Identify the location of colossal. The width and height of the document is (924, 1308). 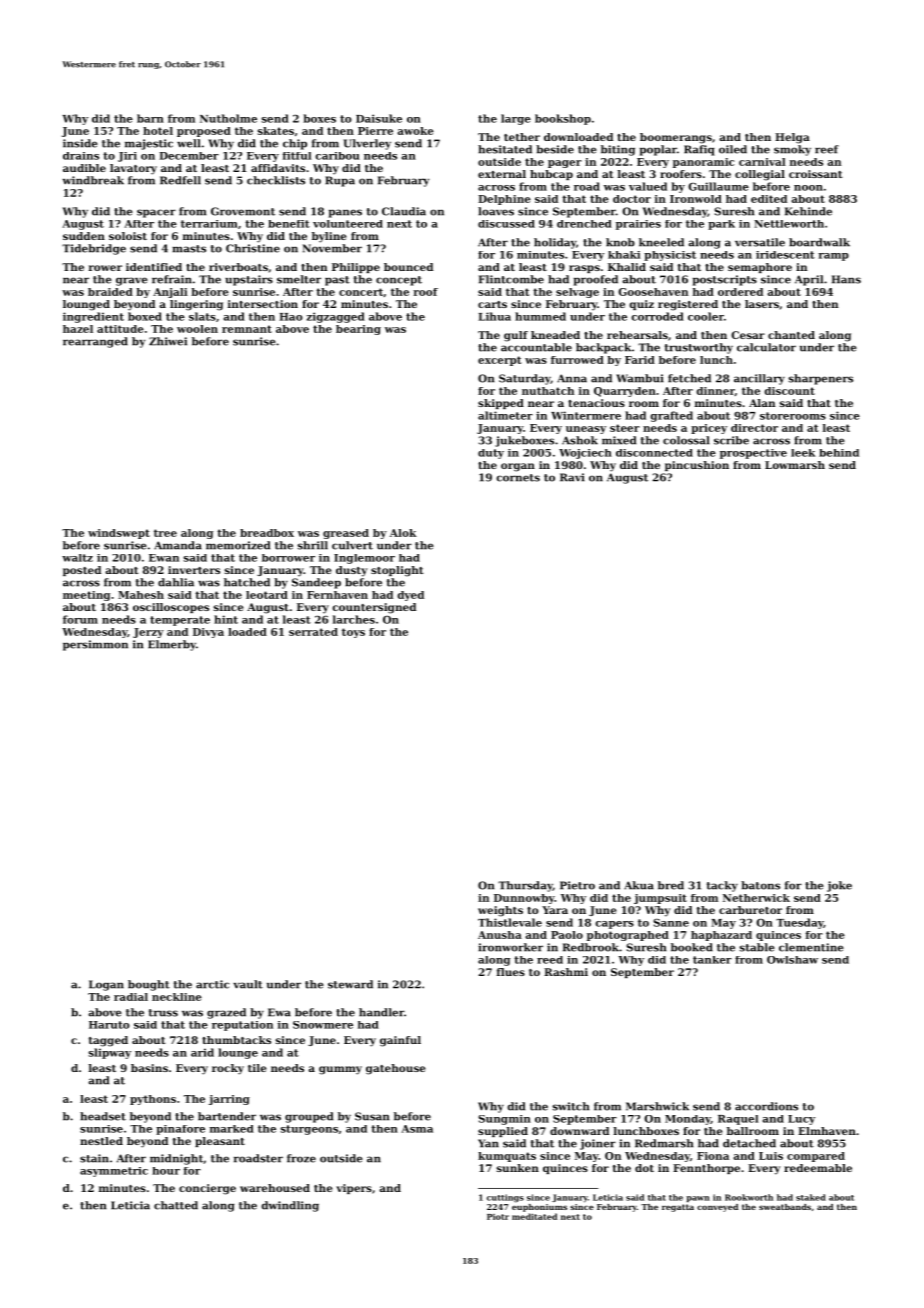
(686, 440).
